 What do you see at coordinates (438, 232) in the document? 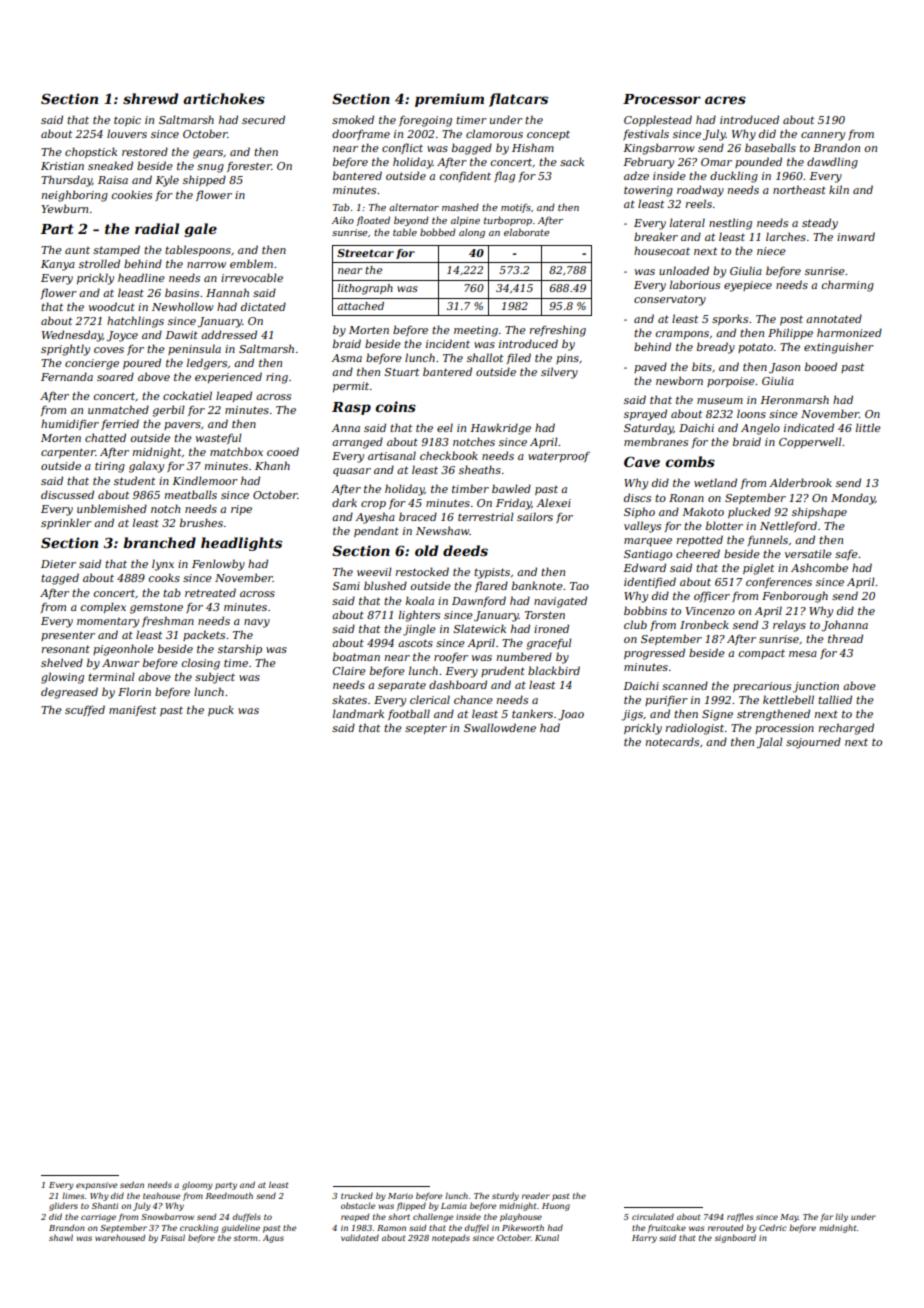
I see `bobbed` at bounding box center [438, 232].
